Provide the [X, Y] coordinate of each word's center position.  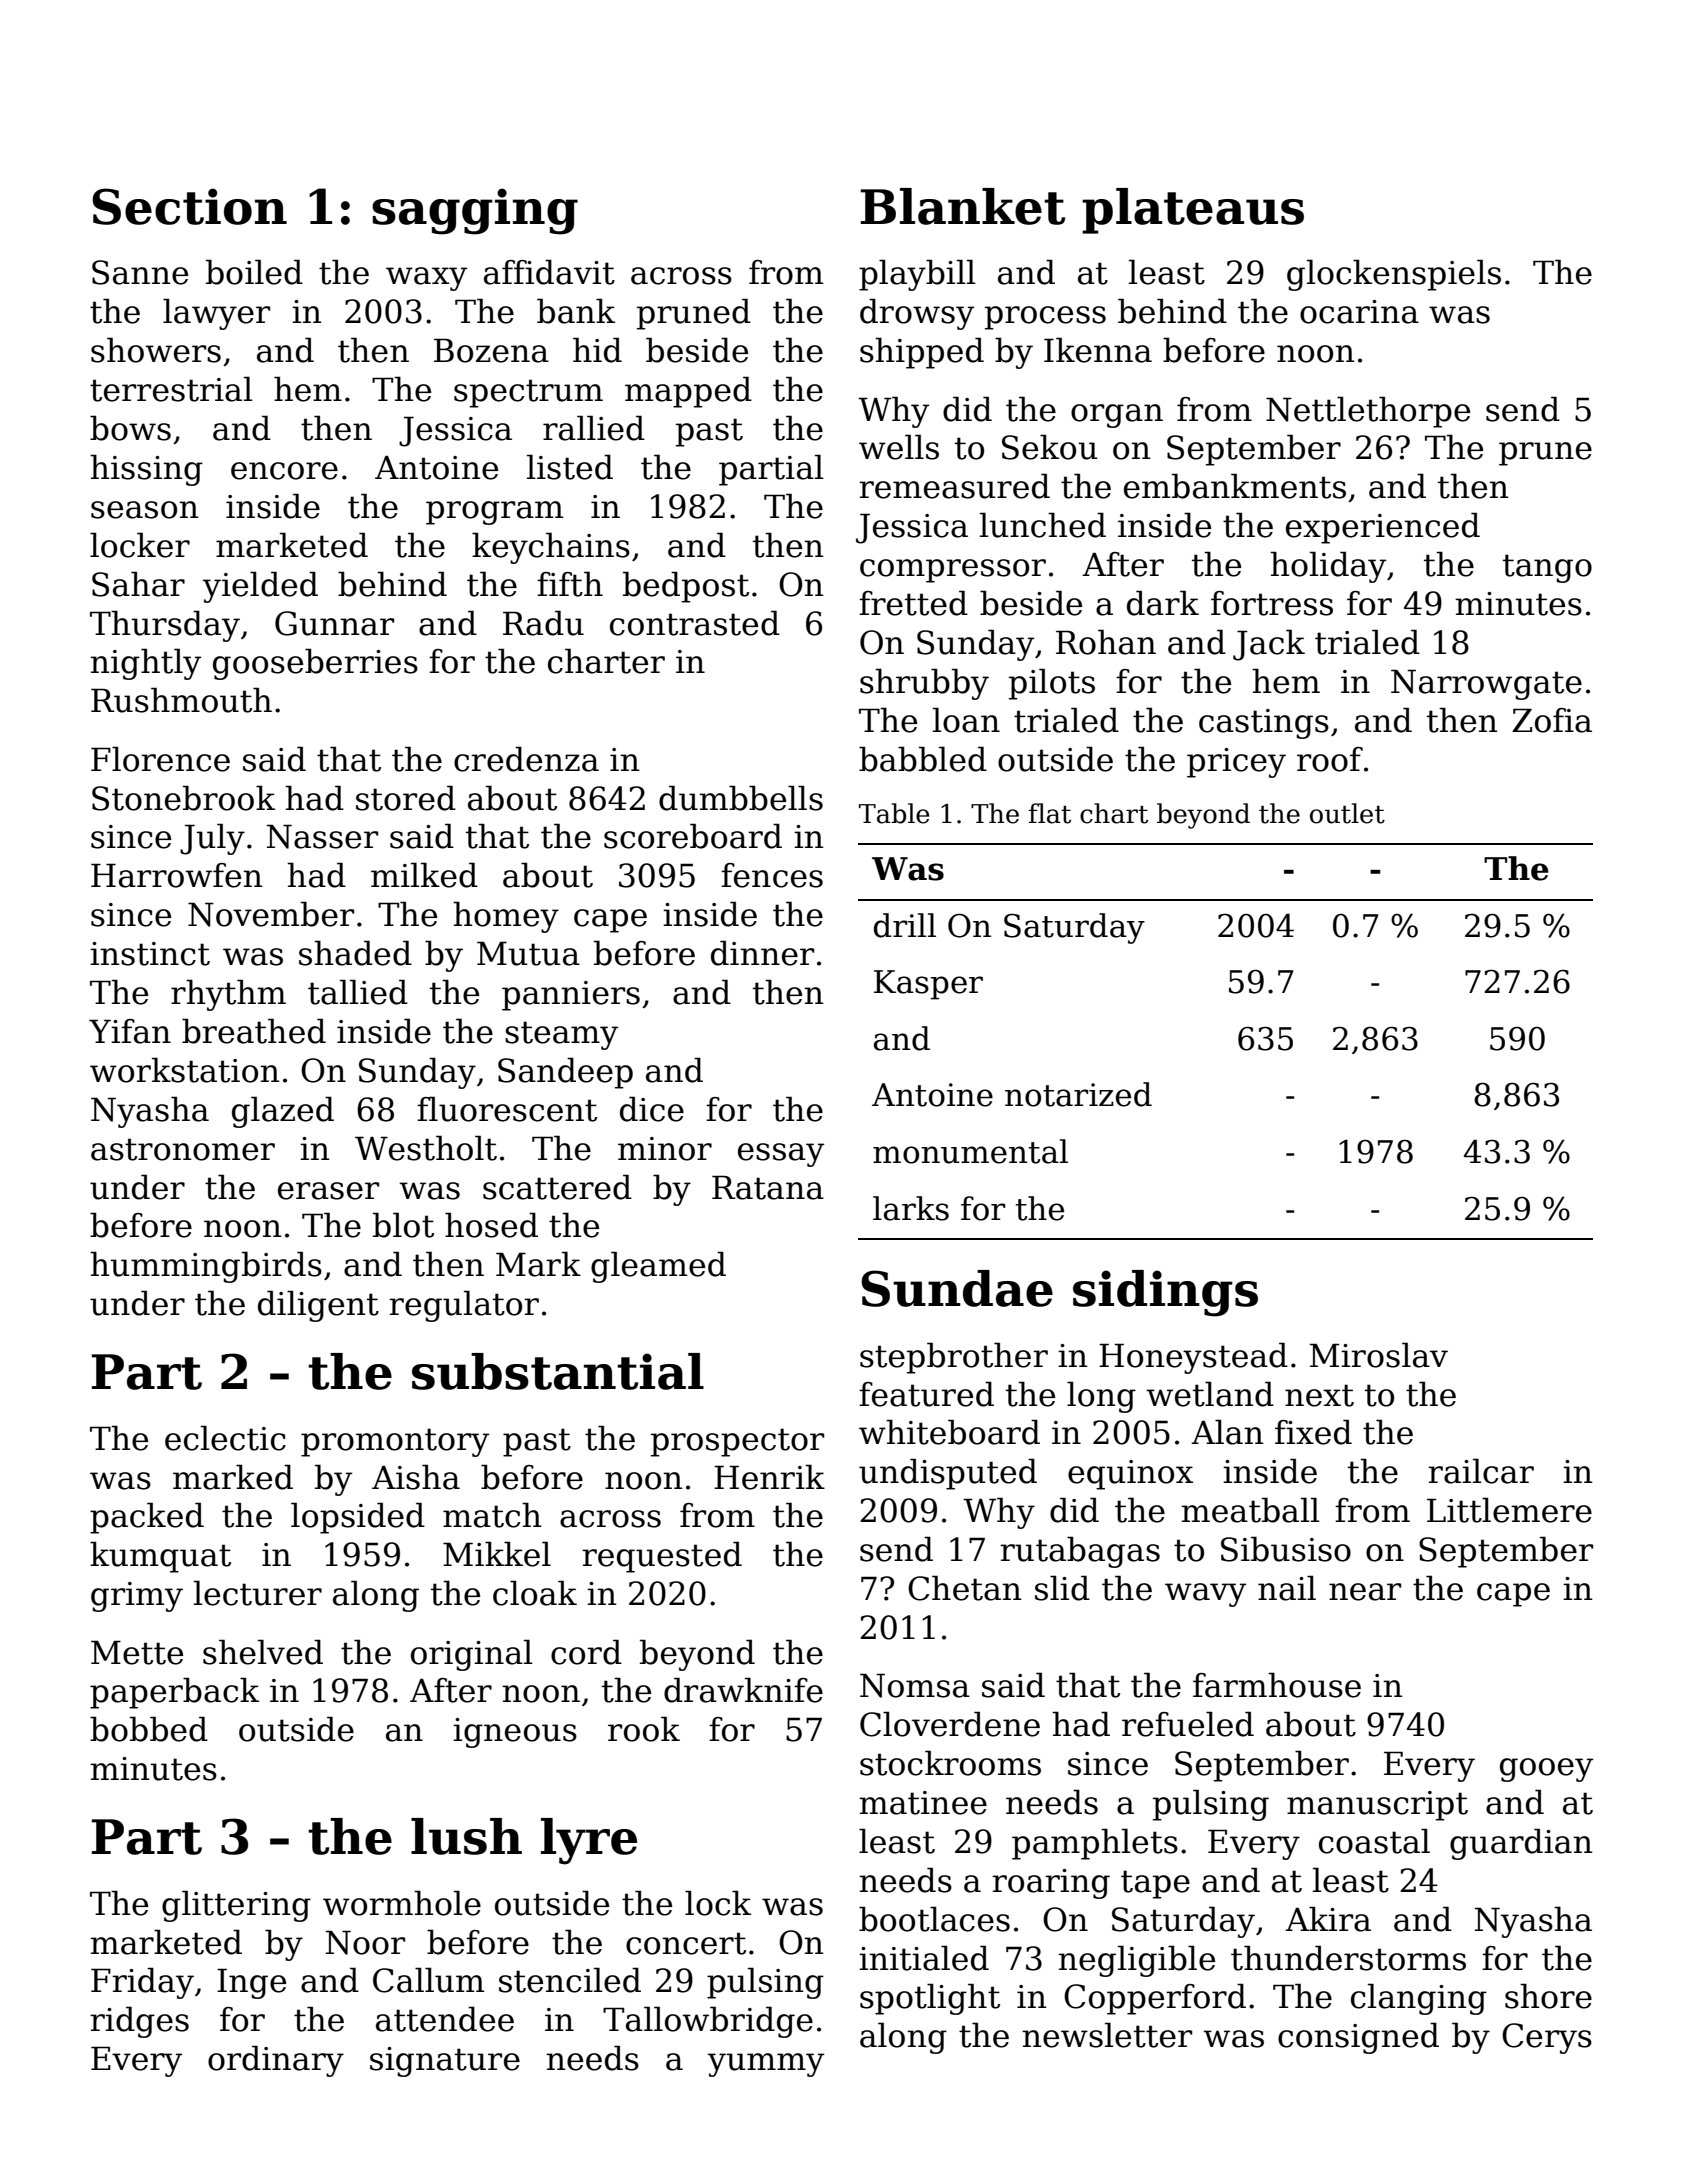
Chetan [965, 1588]
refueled [1188, 1724]
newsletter [1107, 2035]
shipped [922, 353]
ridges [139, 2022]
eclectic [225, 1438]
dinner [762, 953]
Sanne [140, 272]
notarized [1078, 1094]
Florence [160, 759]
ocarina [1359, 312]
